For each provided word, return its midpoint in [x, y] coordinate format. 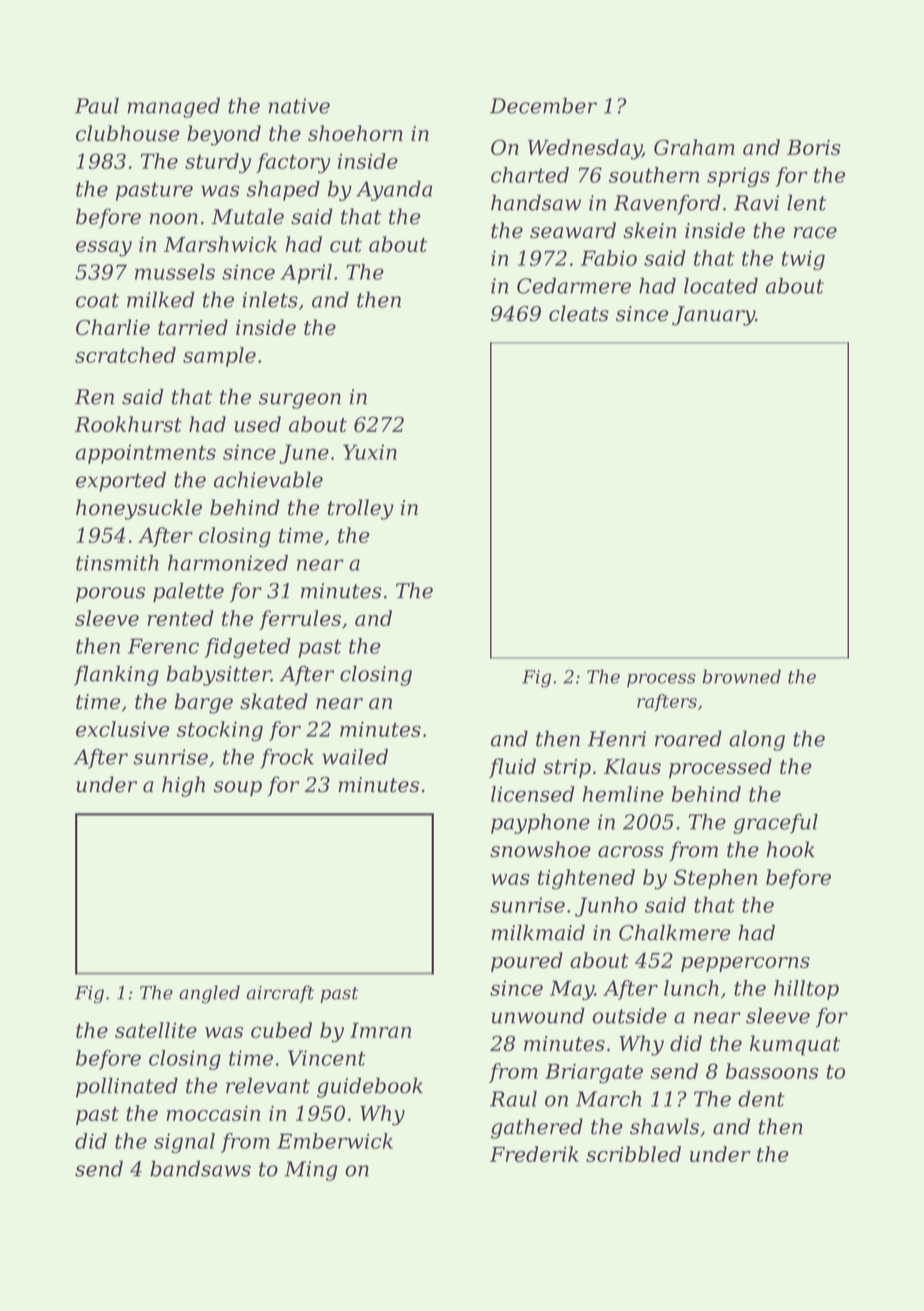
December [543, 105]
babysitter [219, 675]
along [757, 740]
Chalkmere [674, 932]
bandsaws [200, 1168]
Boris [814, 147]
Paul [97, 105]
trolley [361, 509]
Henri [616, 739]
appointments [146, 454]
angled [209, 994]
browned [741, 676]
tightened [586, 879]
